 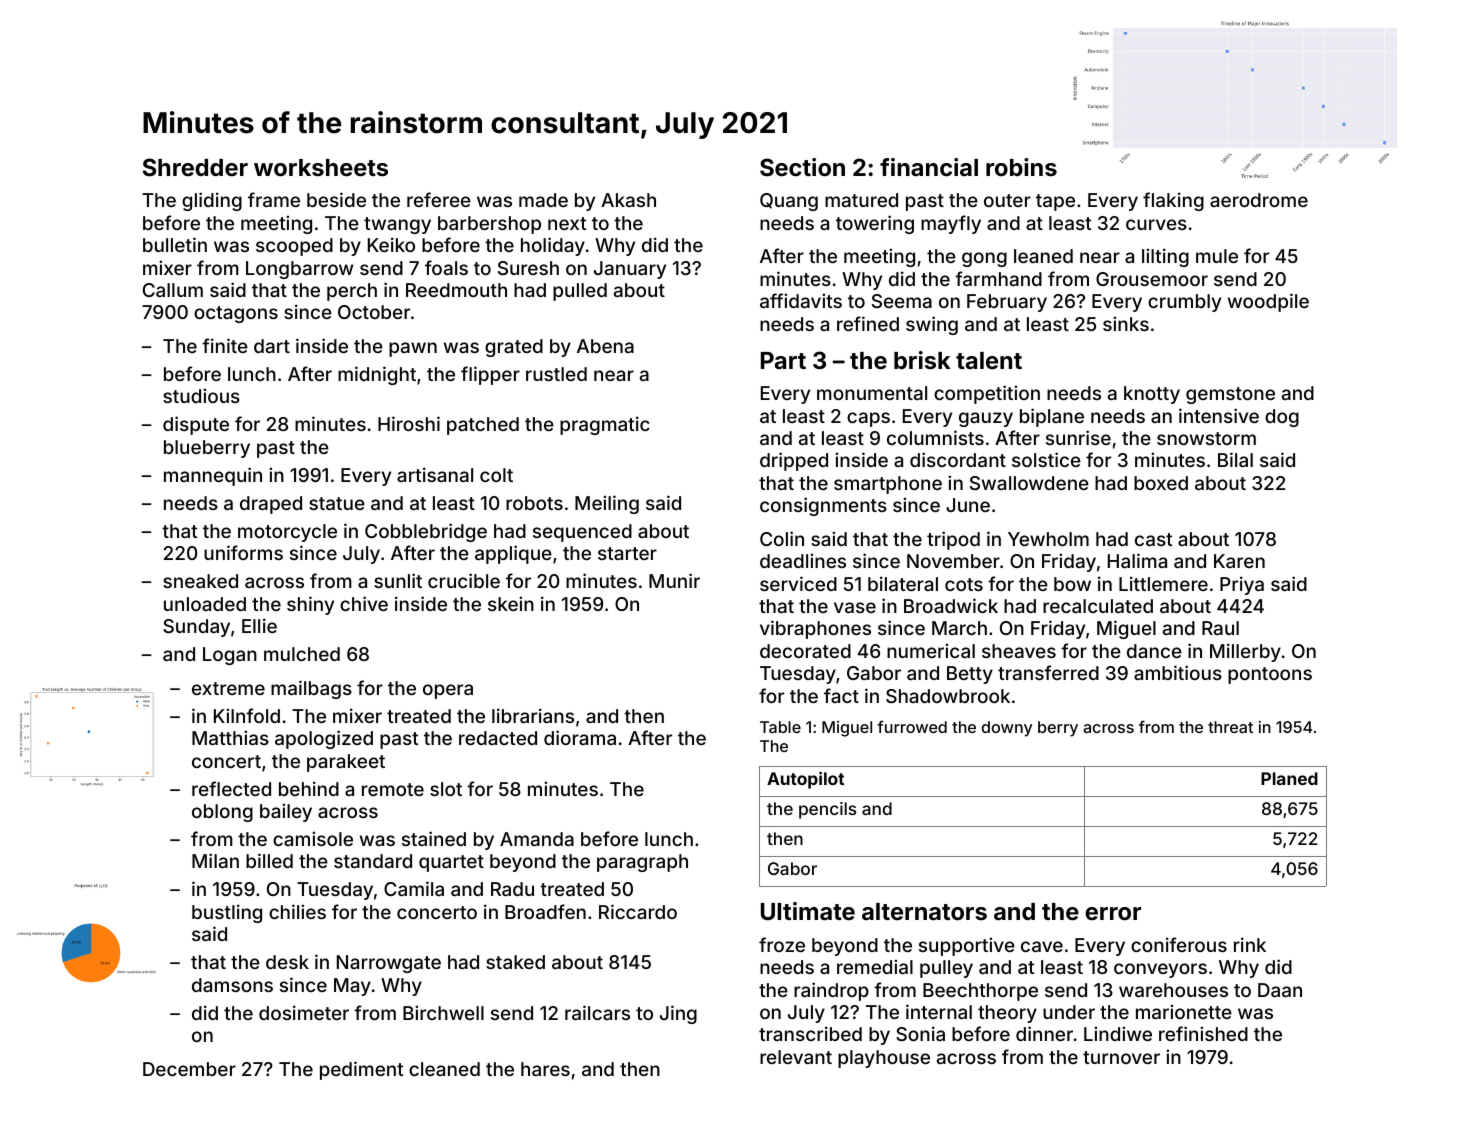 I want to click on diorama, so click(x=580, y=737).
